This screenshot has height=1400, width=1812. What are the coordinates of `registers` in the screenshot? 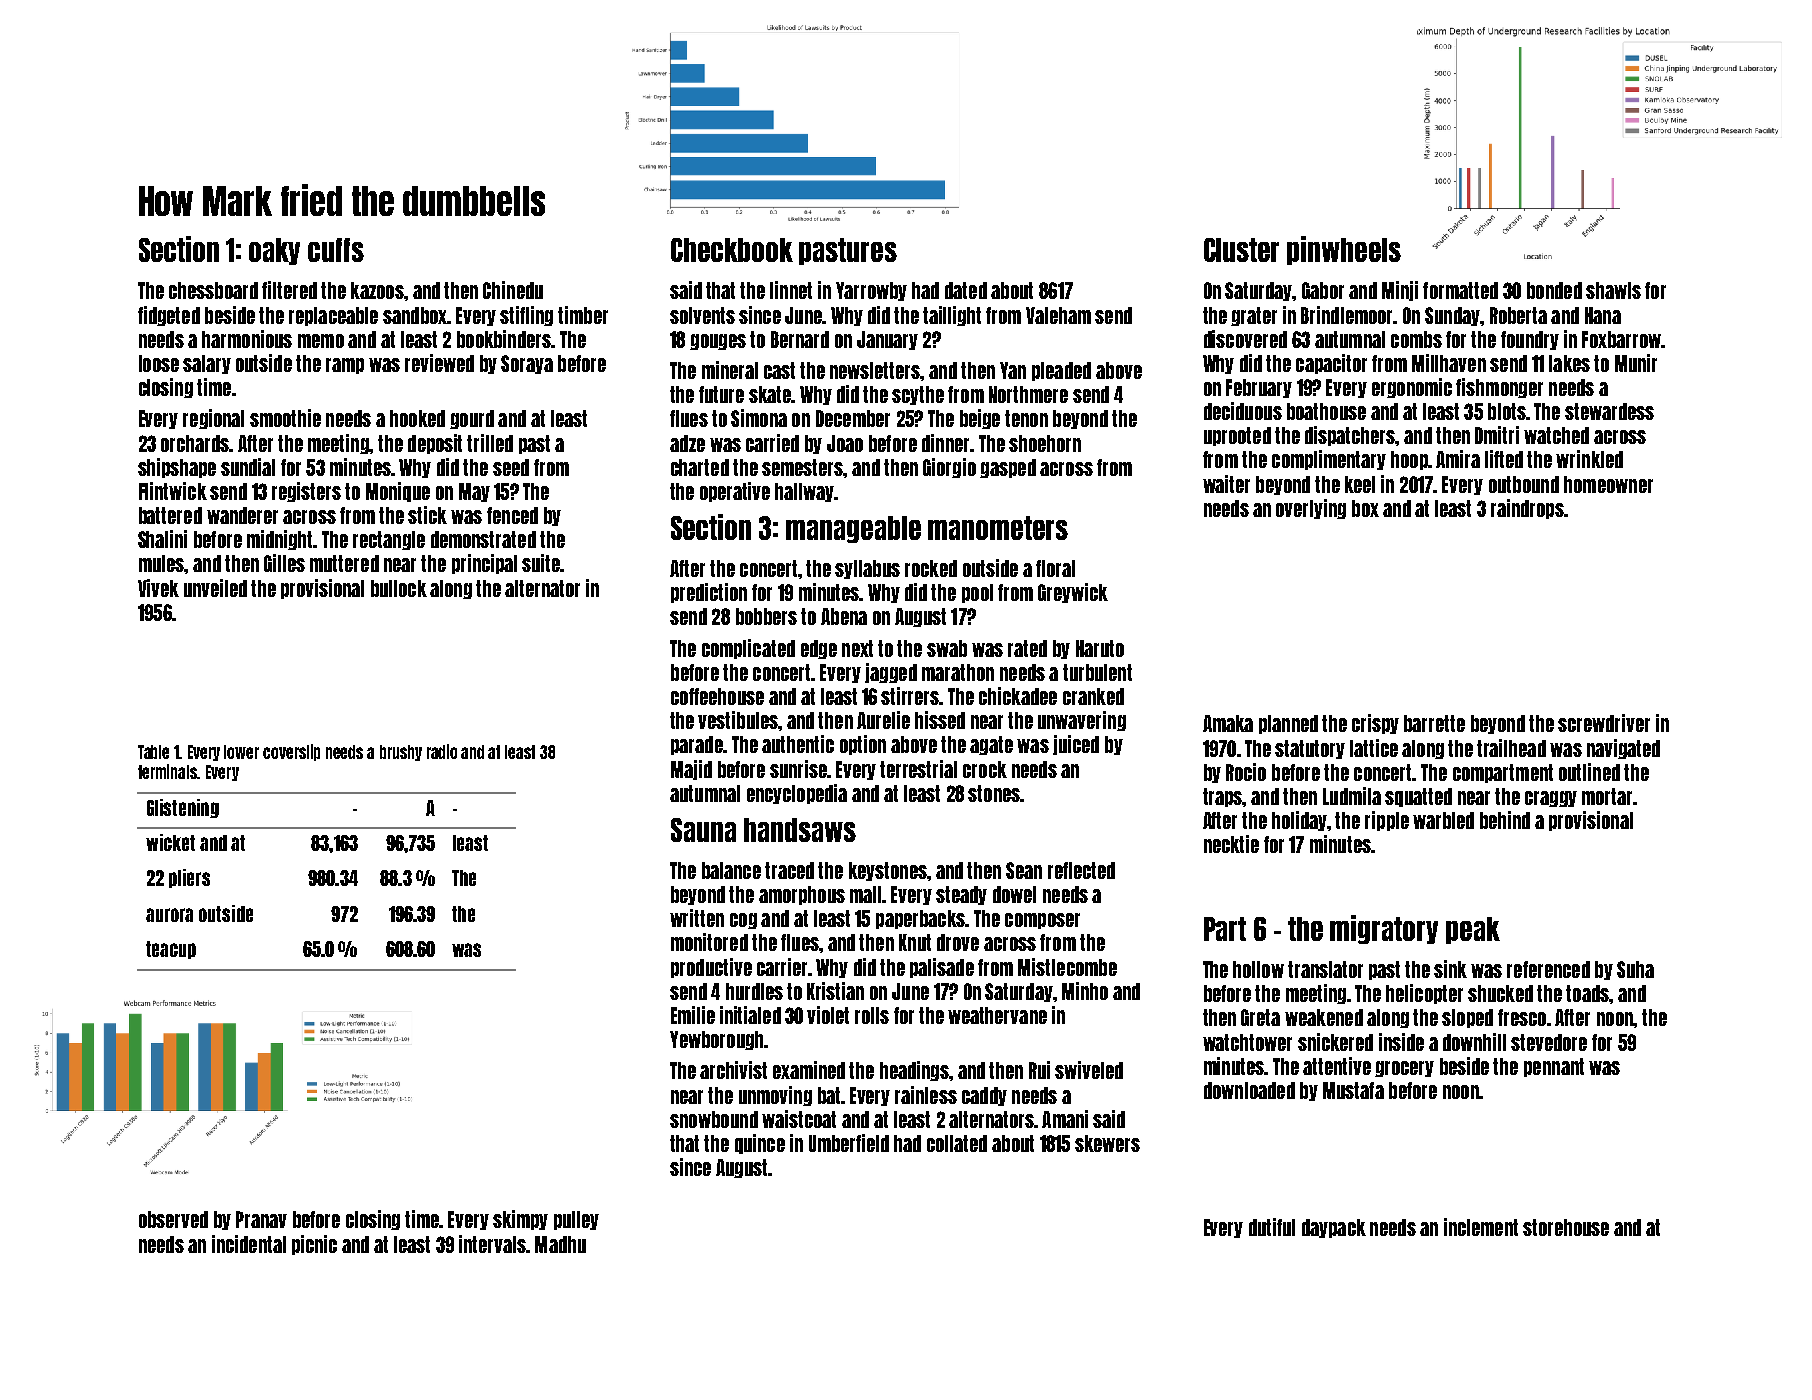 It's located at (306, 492).
